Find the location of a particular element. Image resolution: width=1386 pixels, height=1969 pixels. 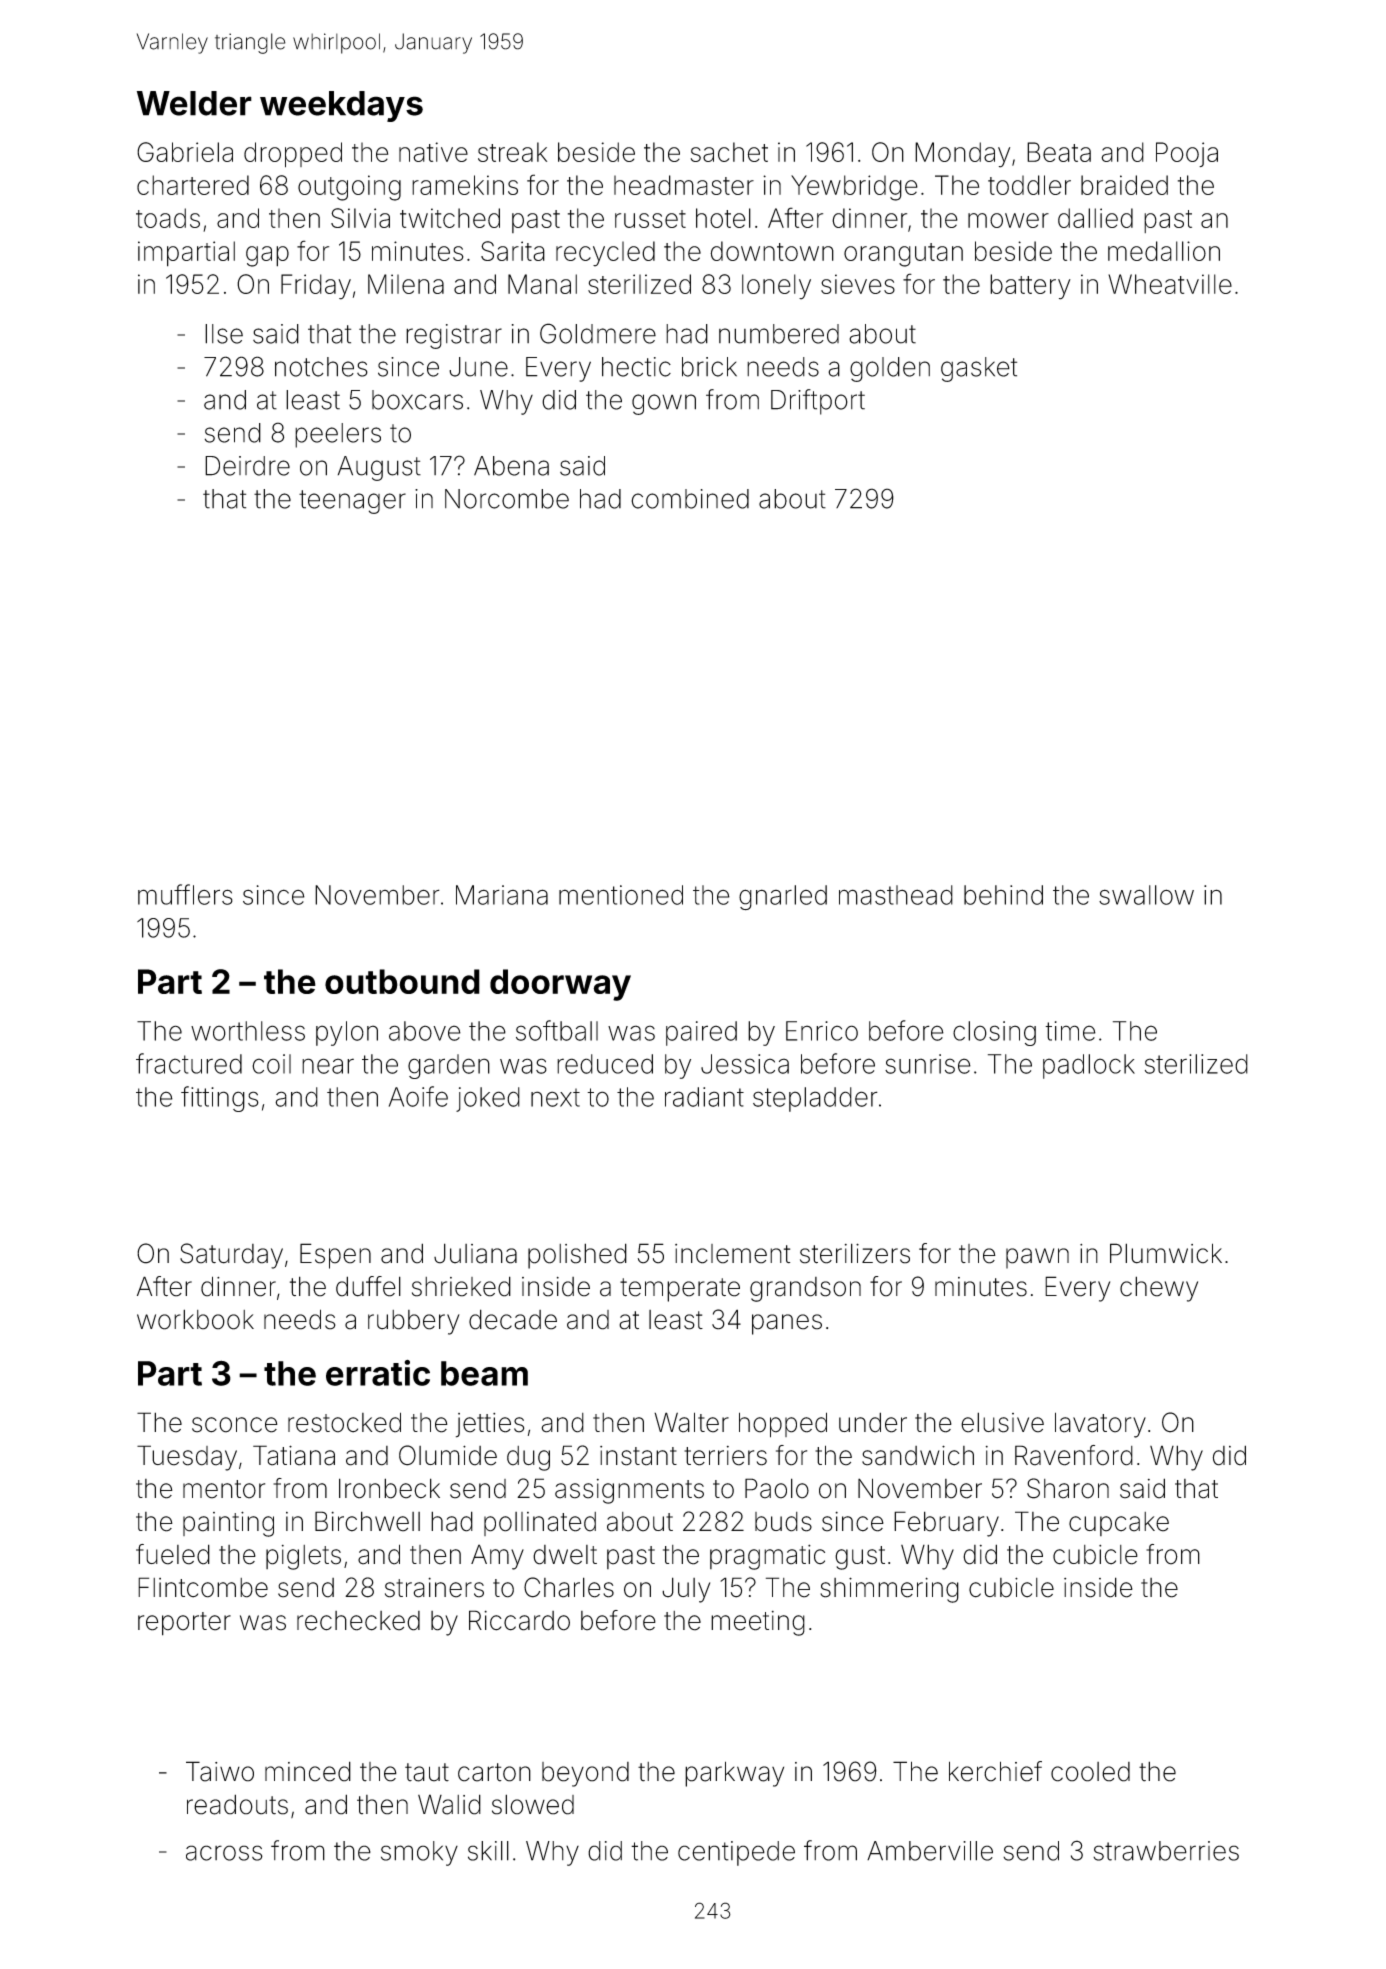

teenager is located at coordinates (352, 502).
